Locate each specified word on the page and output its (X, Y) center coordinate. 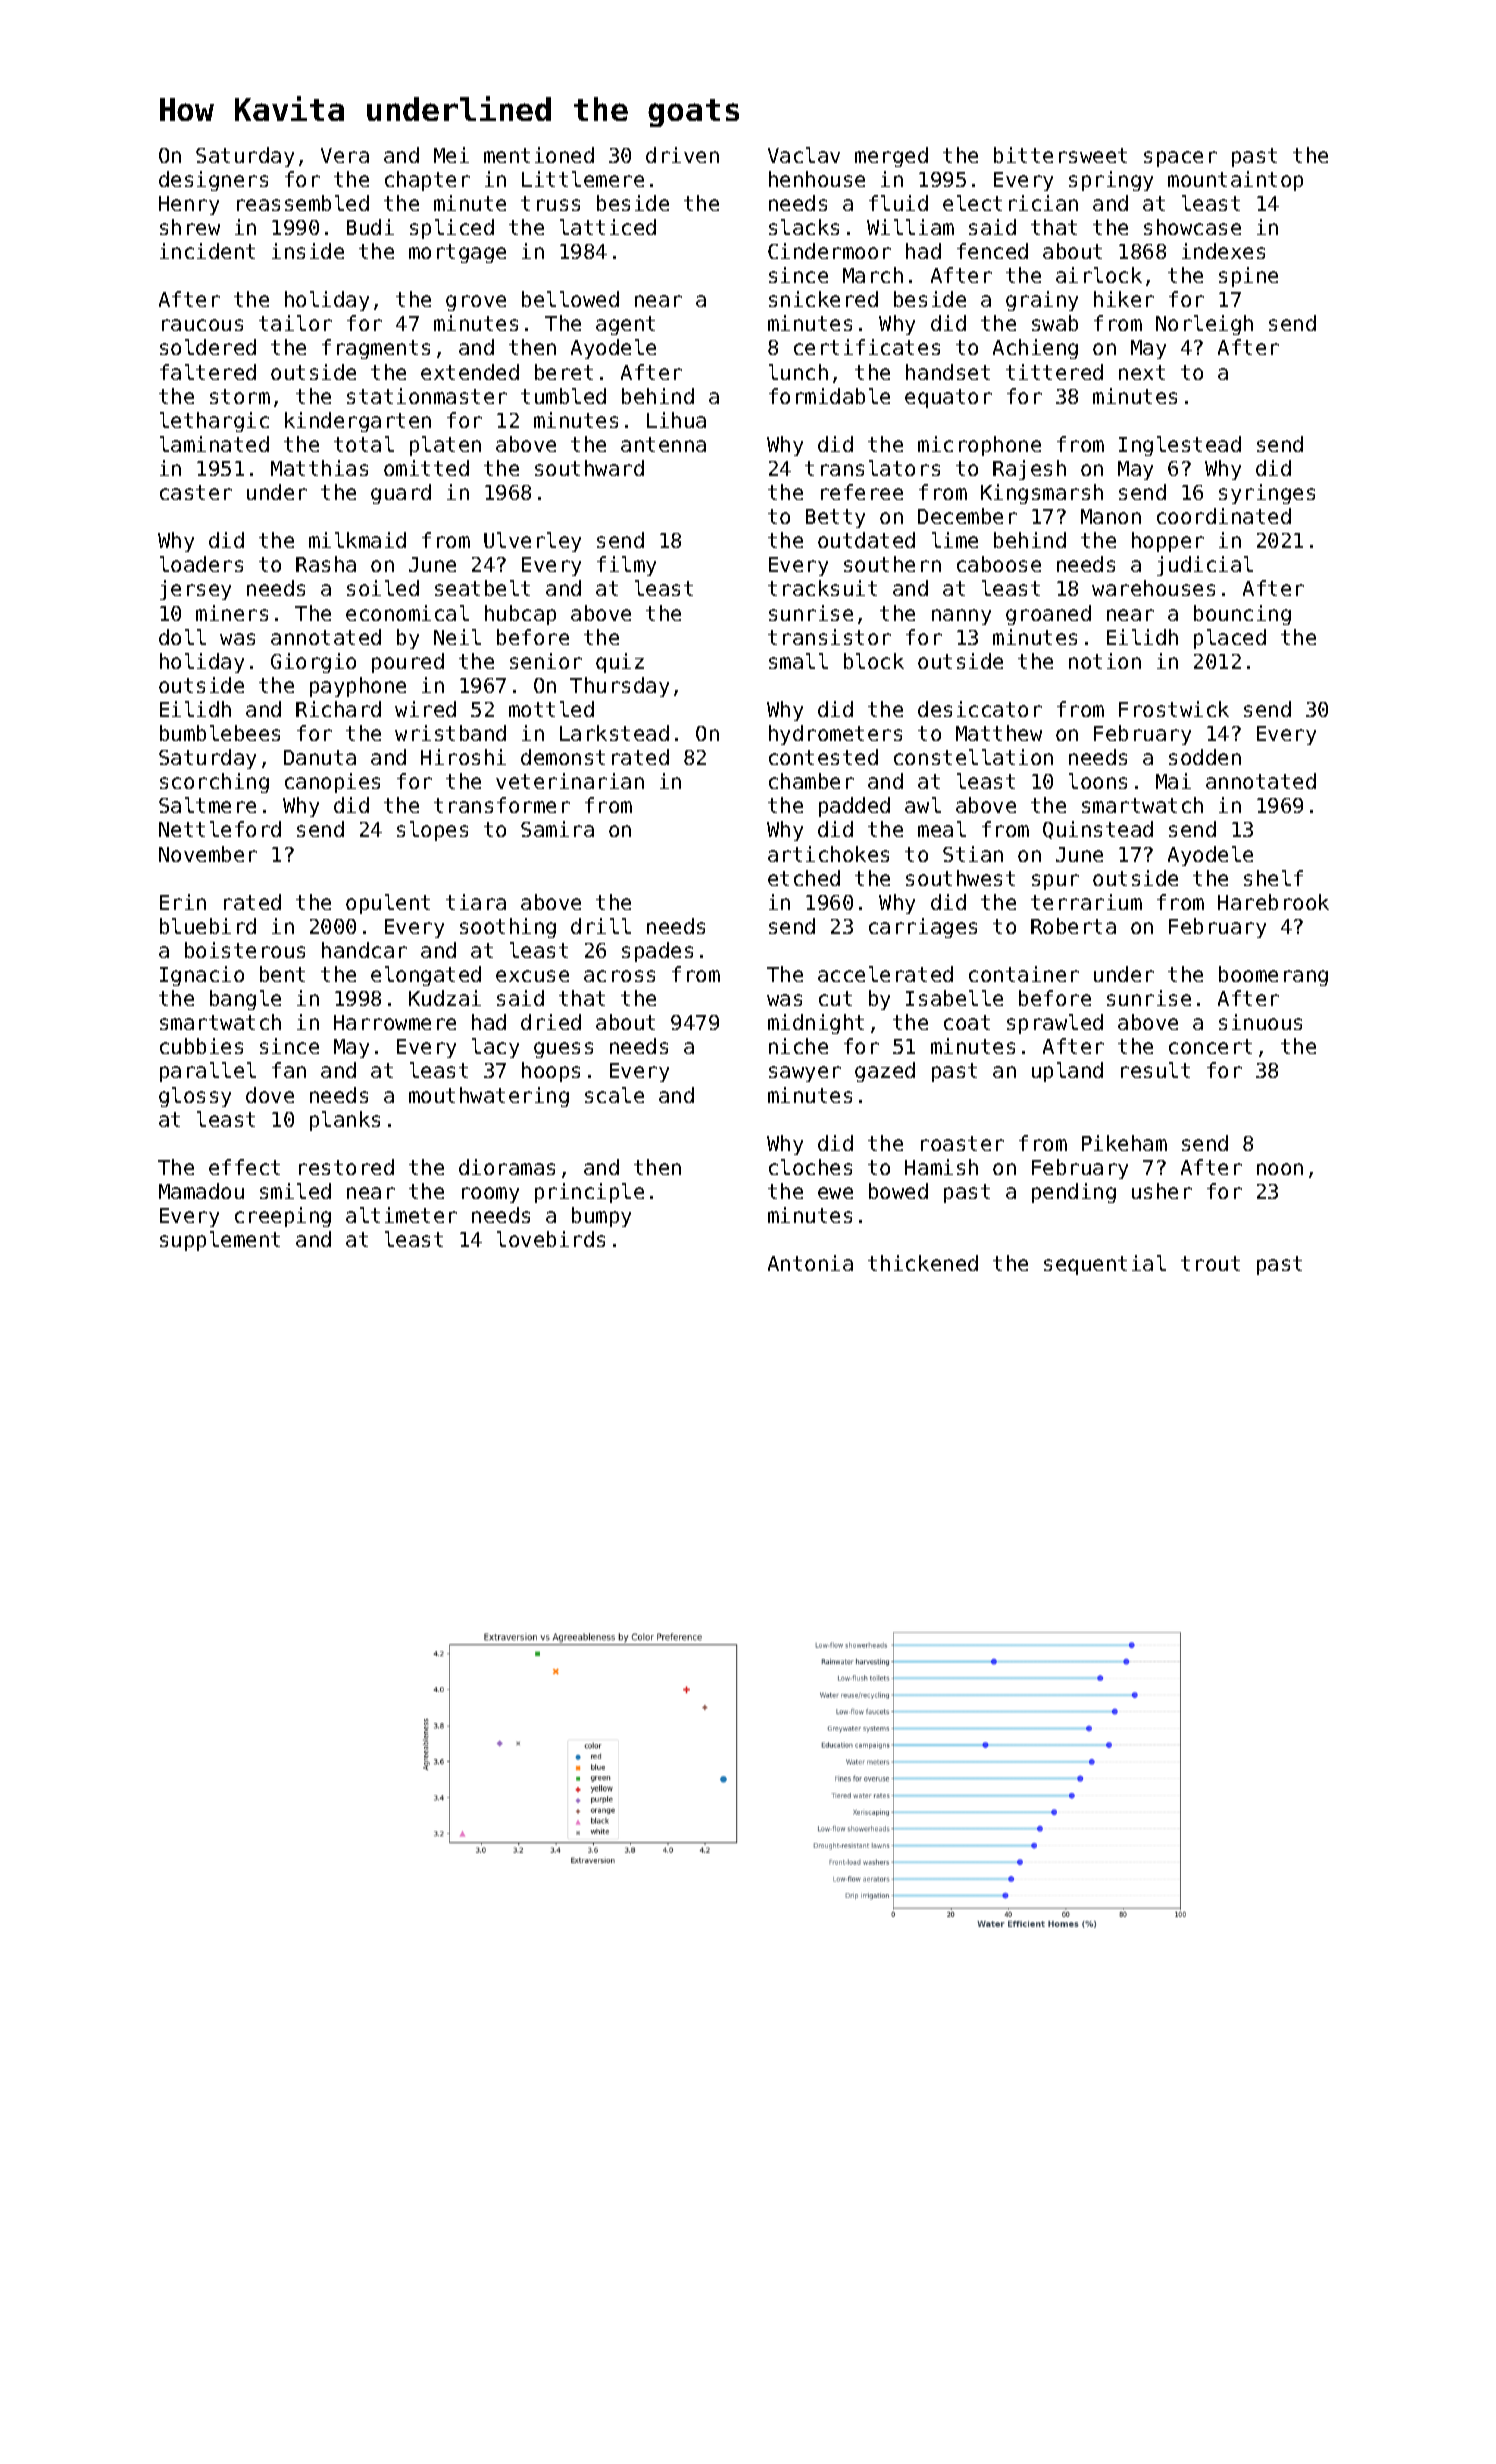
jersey (195, 590)
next (1142, 372)
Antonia (810, 1263)
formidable (829, 396)
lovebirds (551, 1239)
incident (207, 251)
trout (1210, 1263)
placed (1230, 639)
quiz (620, 663)
